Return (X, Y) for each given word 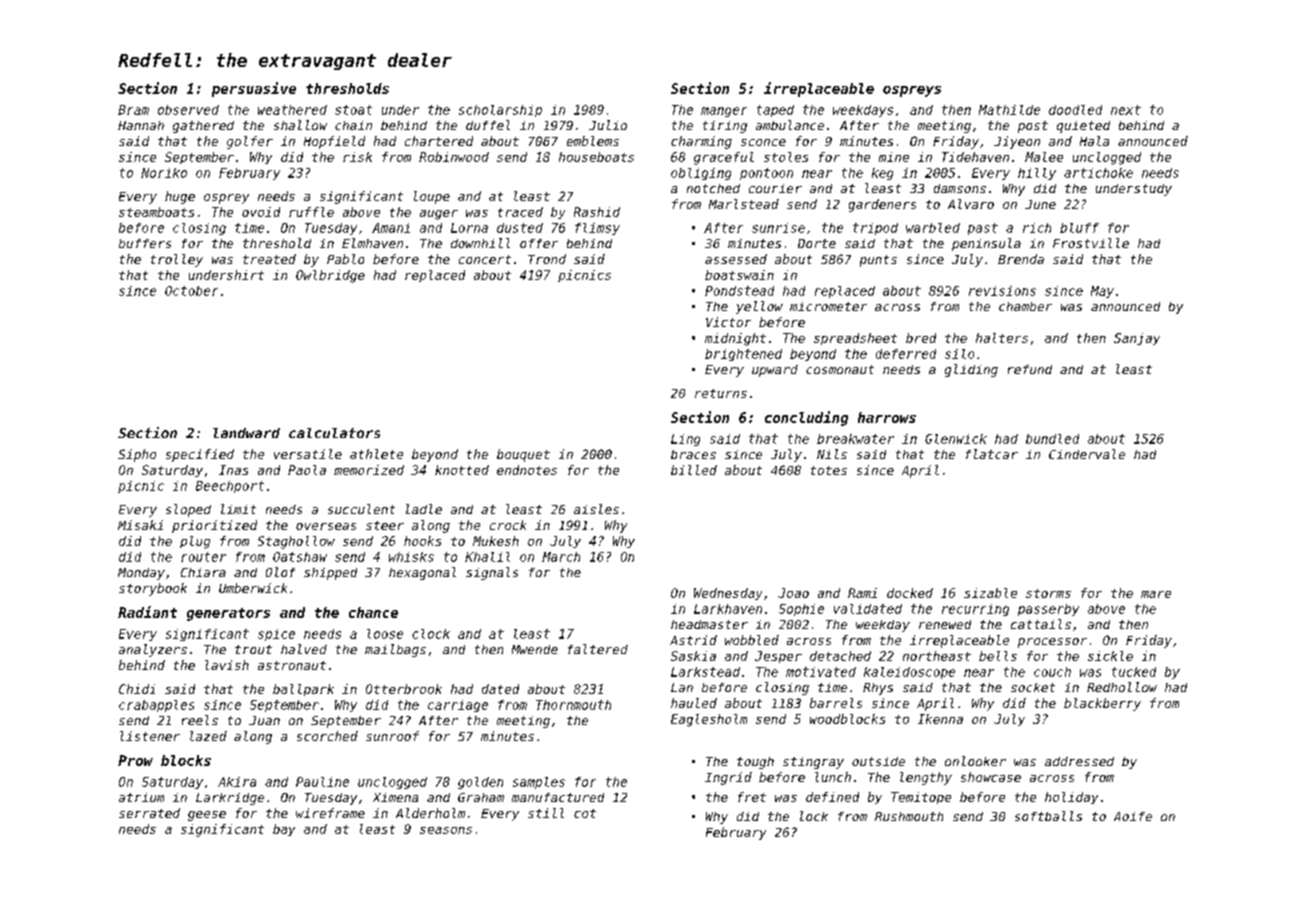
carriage (458, 706)
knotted (462, 470)
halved (304, 649)
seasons (446, 830)
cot (585, 813)
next (1126, 110)
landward (246, 433)
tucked (1134, 672)
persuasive (254, 89)
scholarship (500, 111)
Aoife (1133, 816)
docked (910, 593)
